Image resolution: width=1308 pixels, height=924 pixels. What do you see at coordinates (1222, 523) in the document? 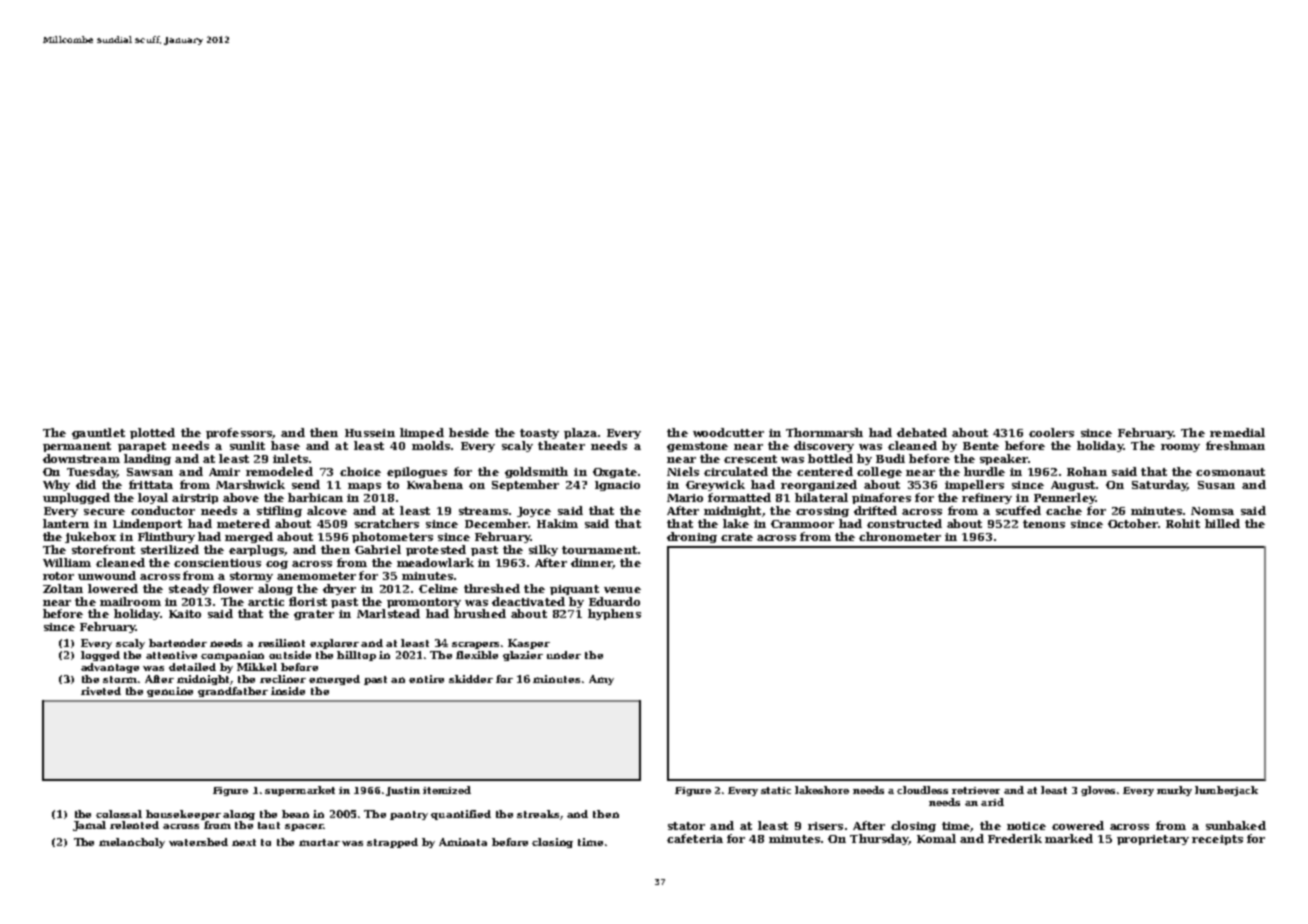
I see `billed` at bounding box center [1222, 523].
